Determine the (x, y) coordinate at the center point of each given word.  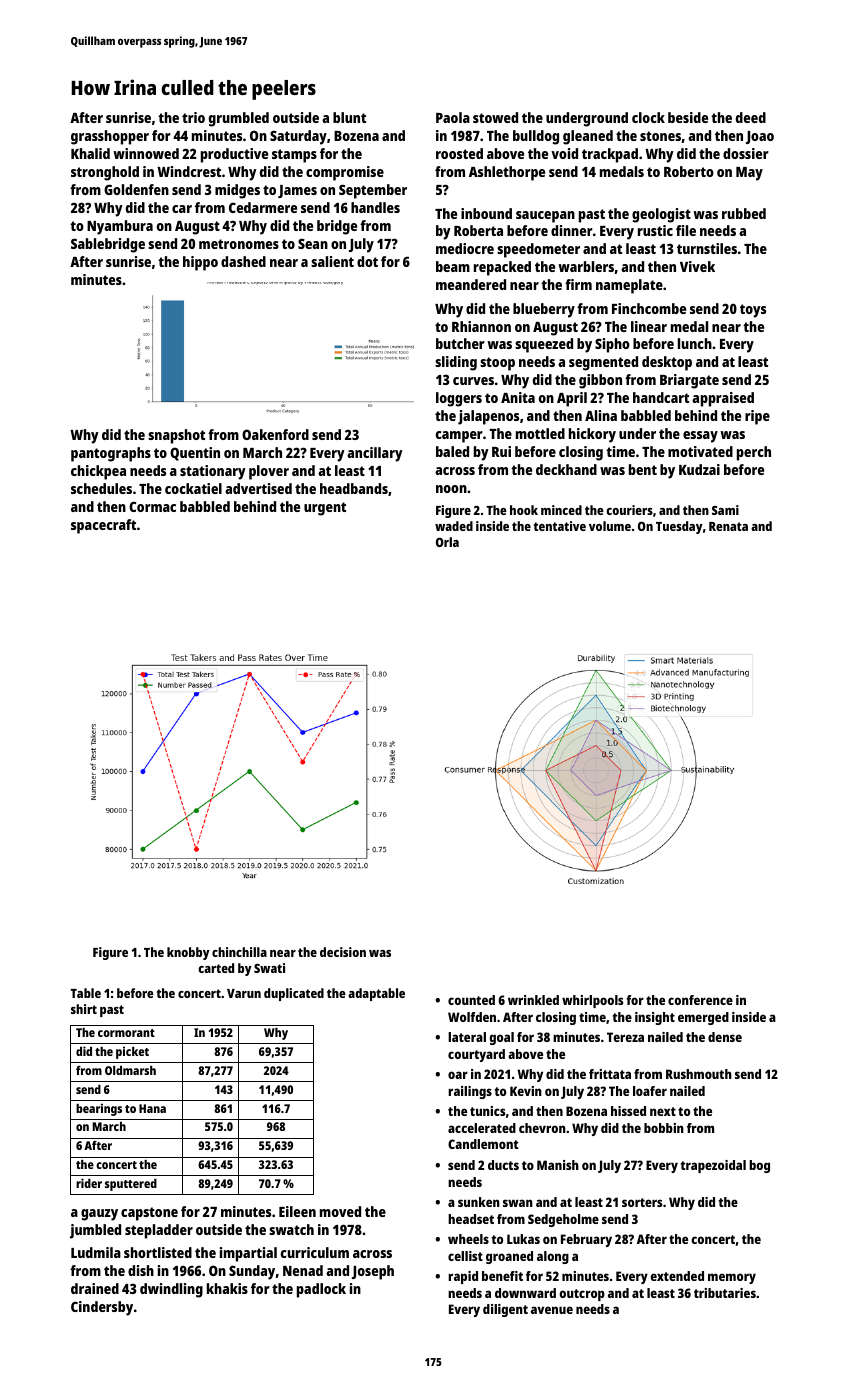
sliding (456, 363)
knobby (188, 953)
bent (643, 469)
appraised (723, 399)
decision (343, 952)
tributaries (725, 1293)
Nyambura (120, 227)
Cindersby (102, 1308)
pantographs (111, 454)
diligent (505, 1310)
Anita (518, 397)
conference (700, 1000)
